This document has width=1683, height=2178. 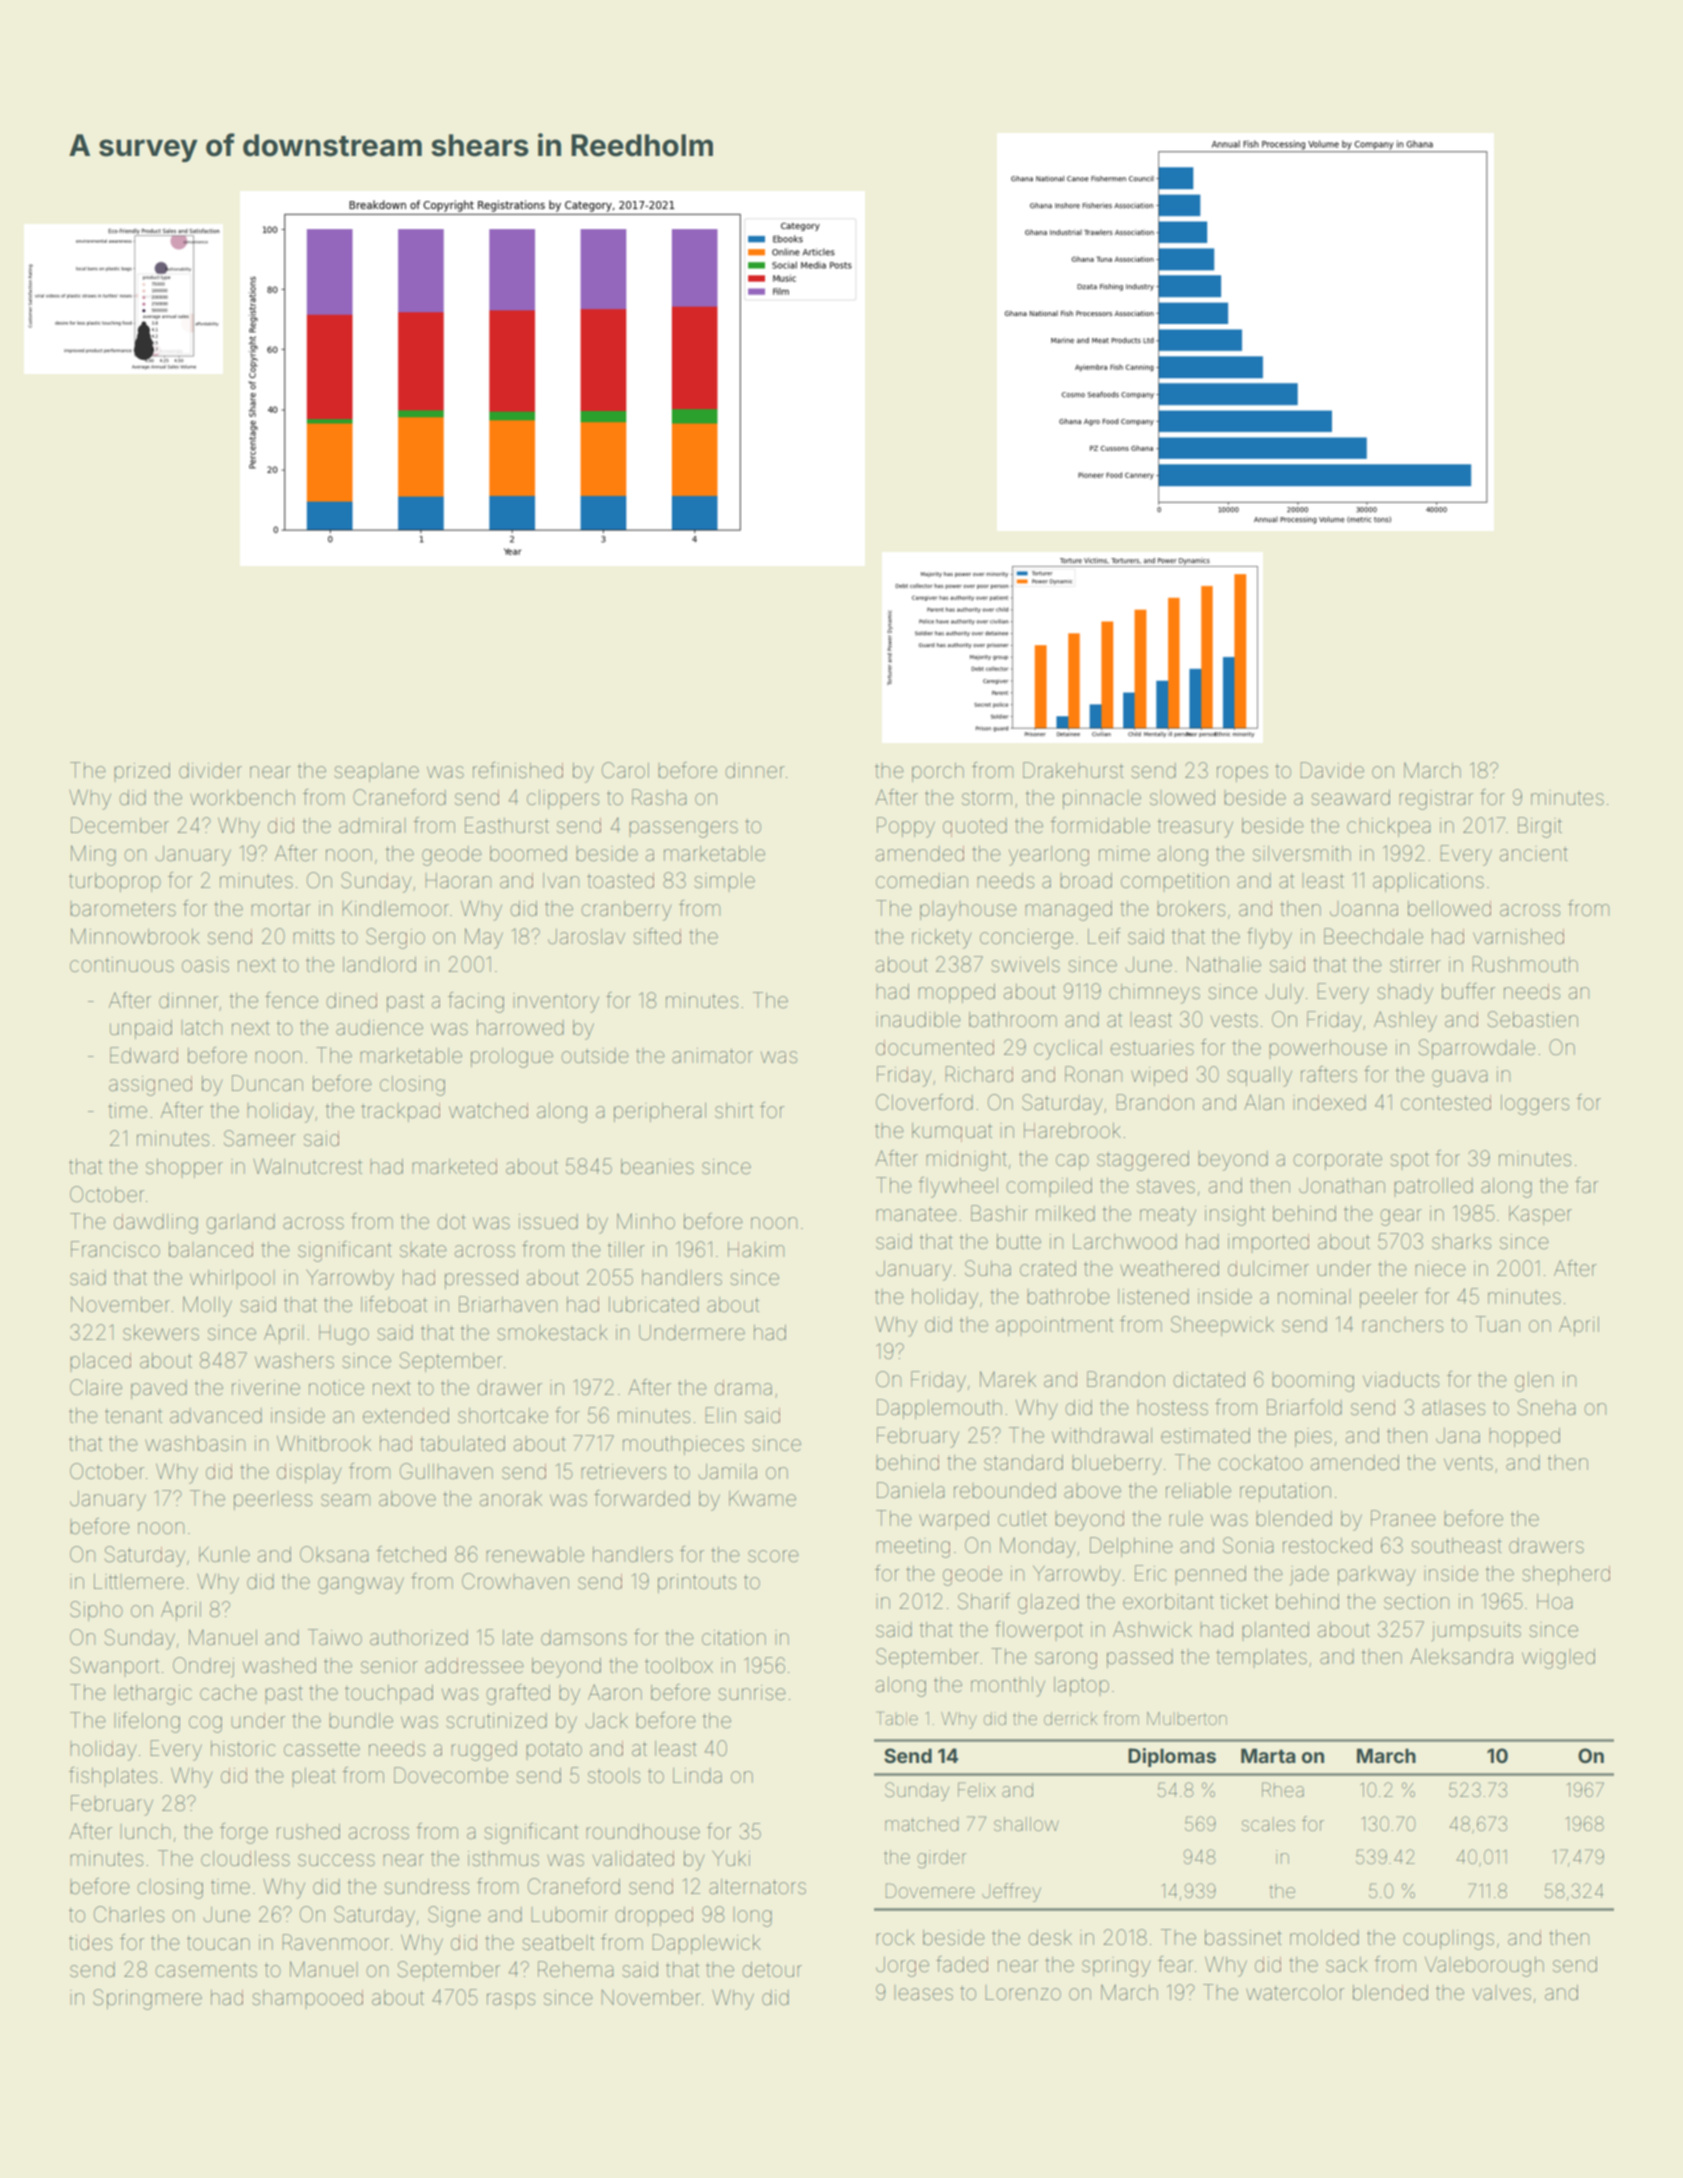 I want to click on admiral, so click(x=372, y=825).
